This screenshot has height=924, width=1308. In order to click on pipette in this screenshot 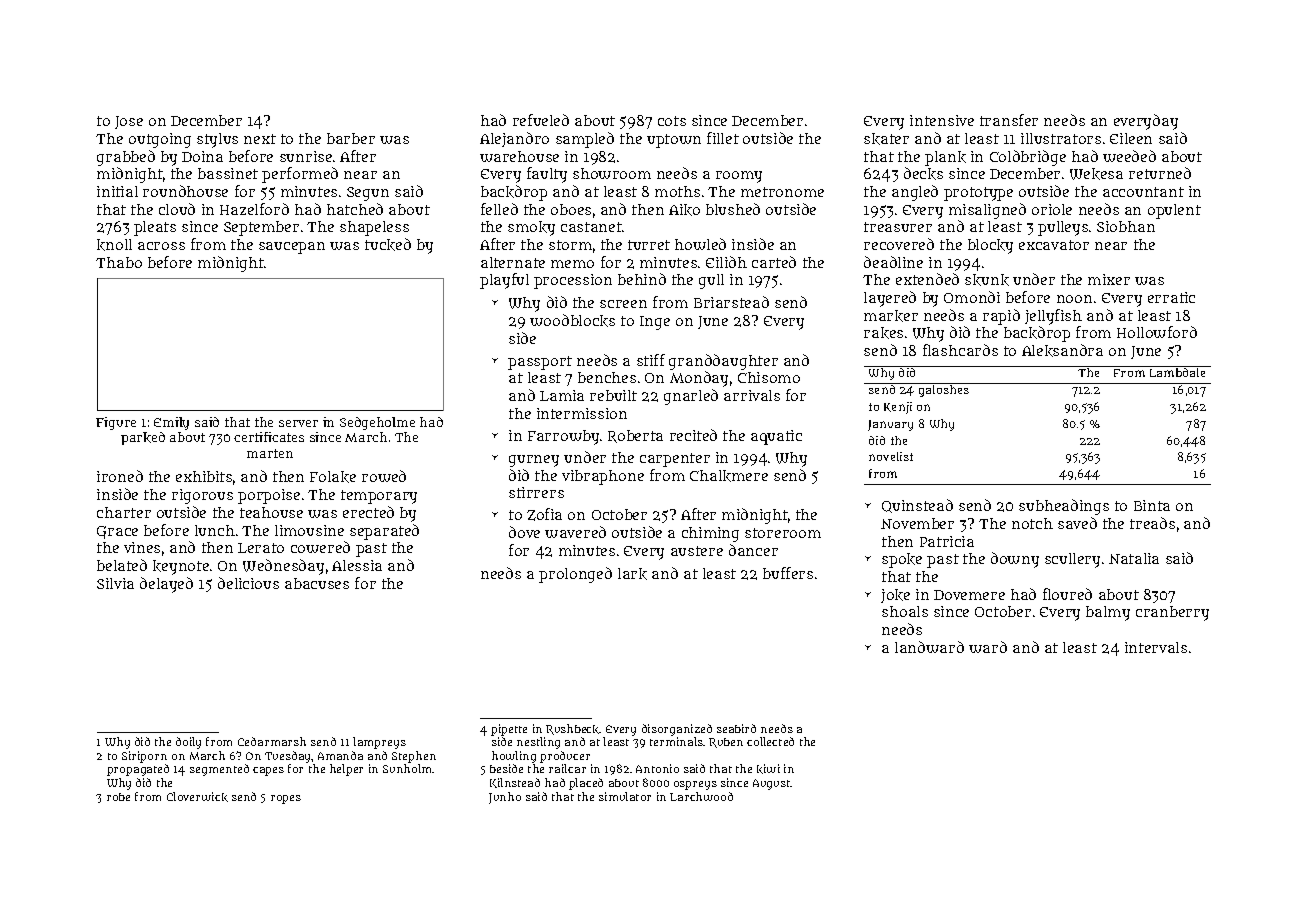, I will do `click(509, 730)`.
